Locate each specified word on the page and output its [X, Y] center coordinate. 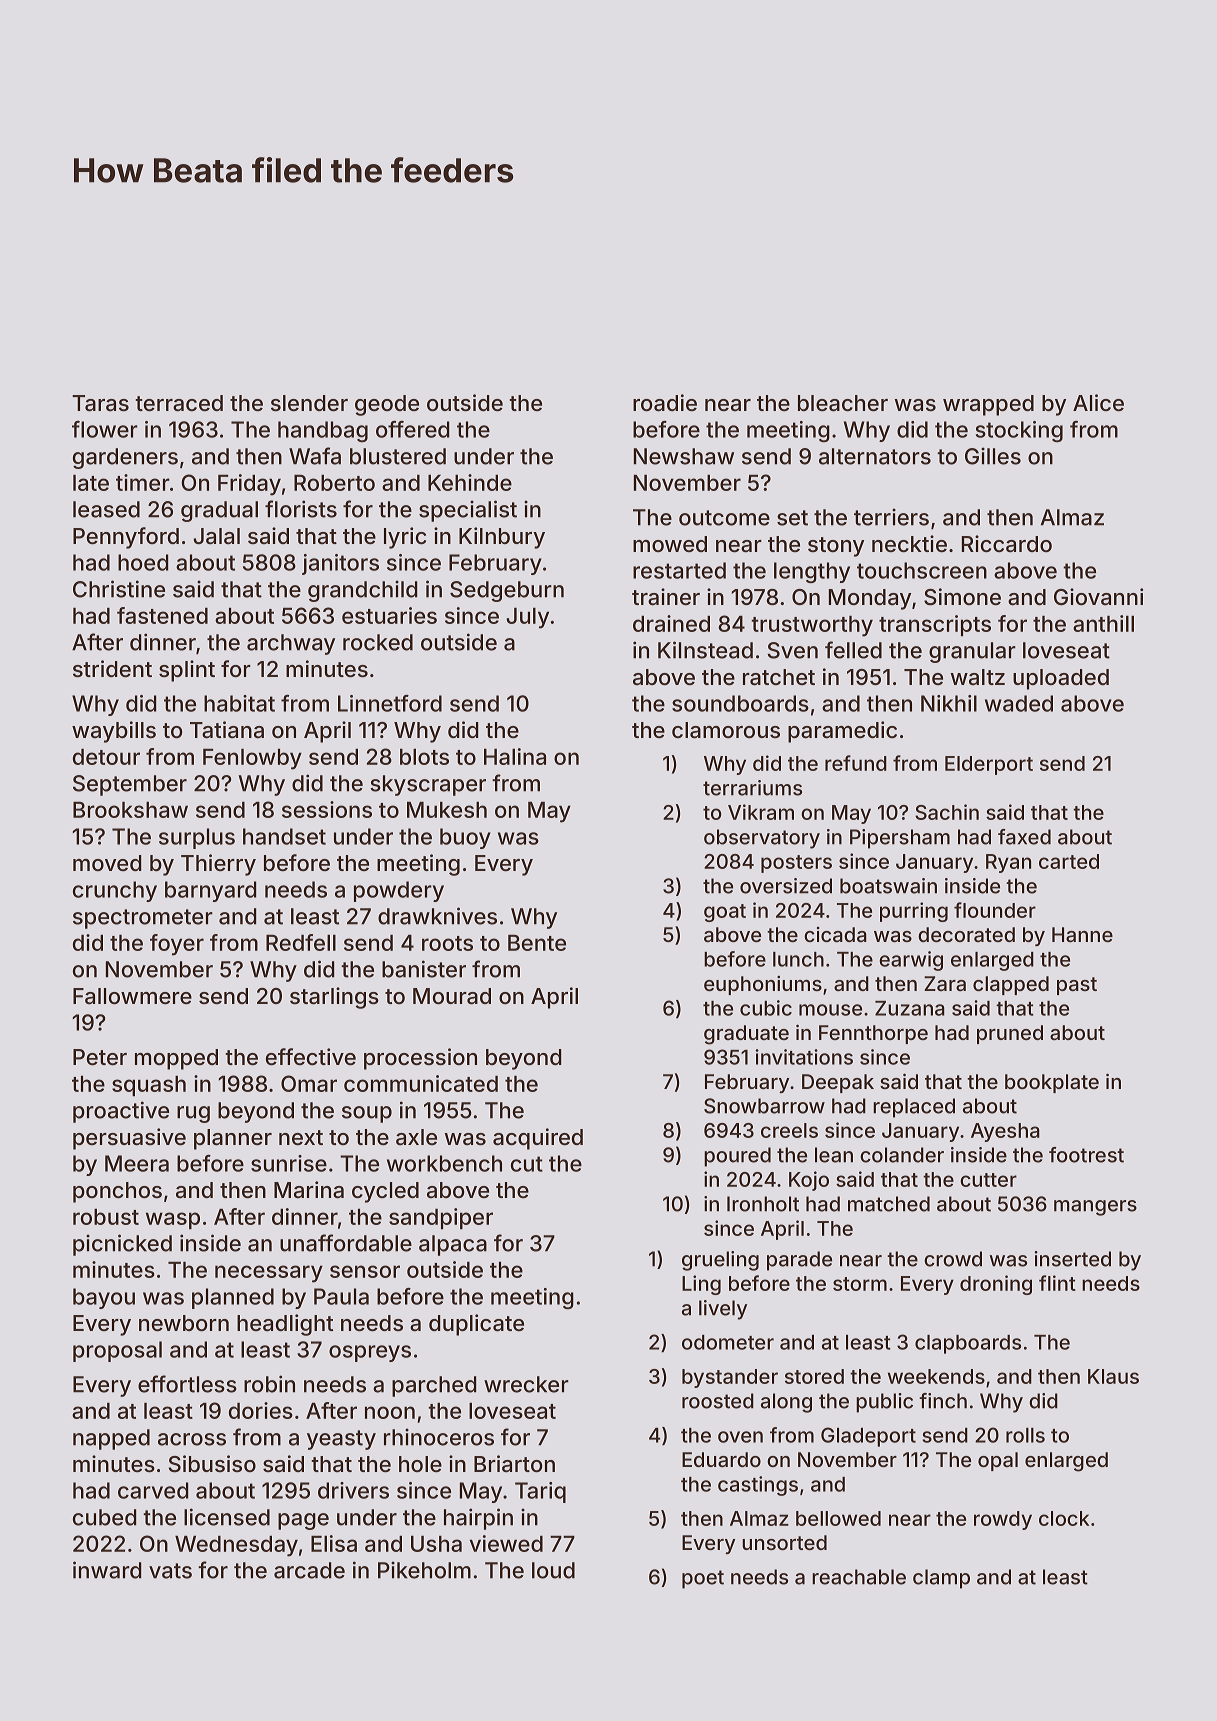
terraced [179, 403]
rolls [1025, 1435]
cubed [105, 1517]
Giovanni [1098, 597]
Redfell [301, 942]
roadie [665, 403]
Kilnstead [705, 650]
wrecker [526, 1384]
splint [187, 671]
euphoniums [763, 985]
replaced [914, 1108]
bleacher [843, 403]
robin [269, 1384]
